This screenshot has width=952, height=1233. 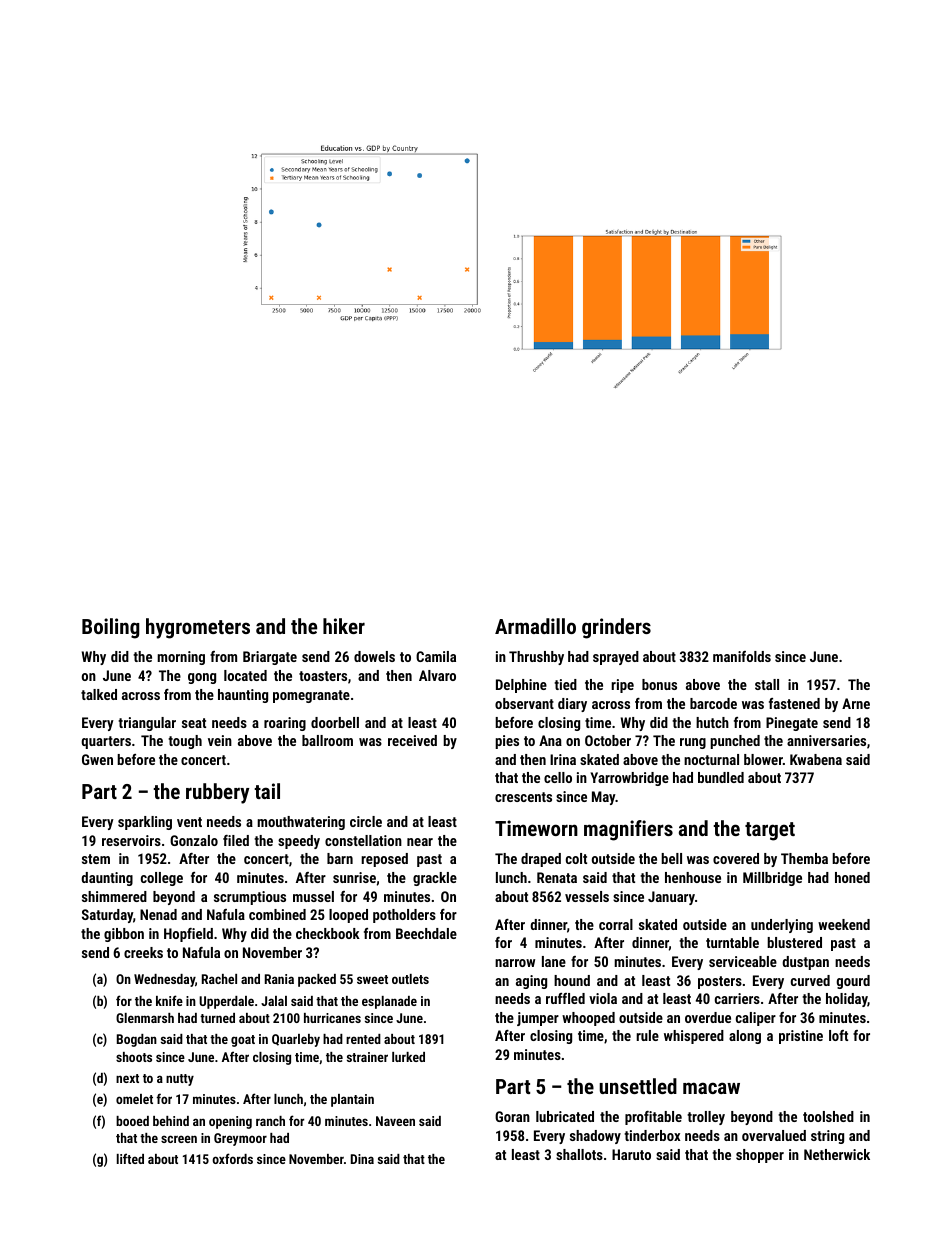 I want to click on colt, so click(x=576, y=858).
